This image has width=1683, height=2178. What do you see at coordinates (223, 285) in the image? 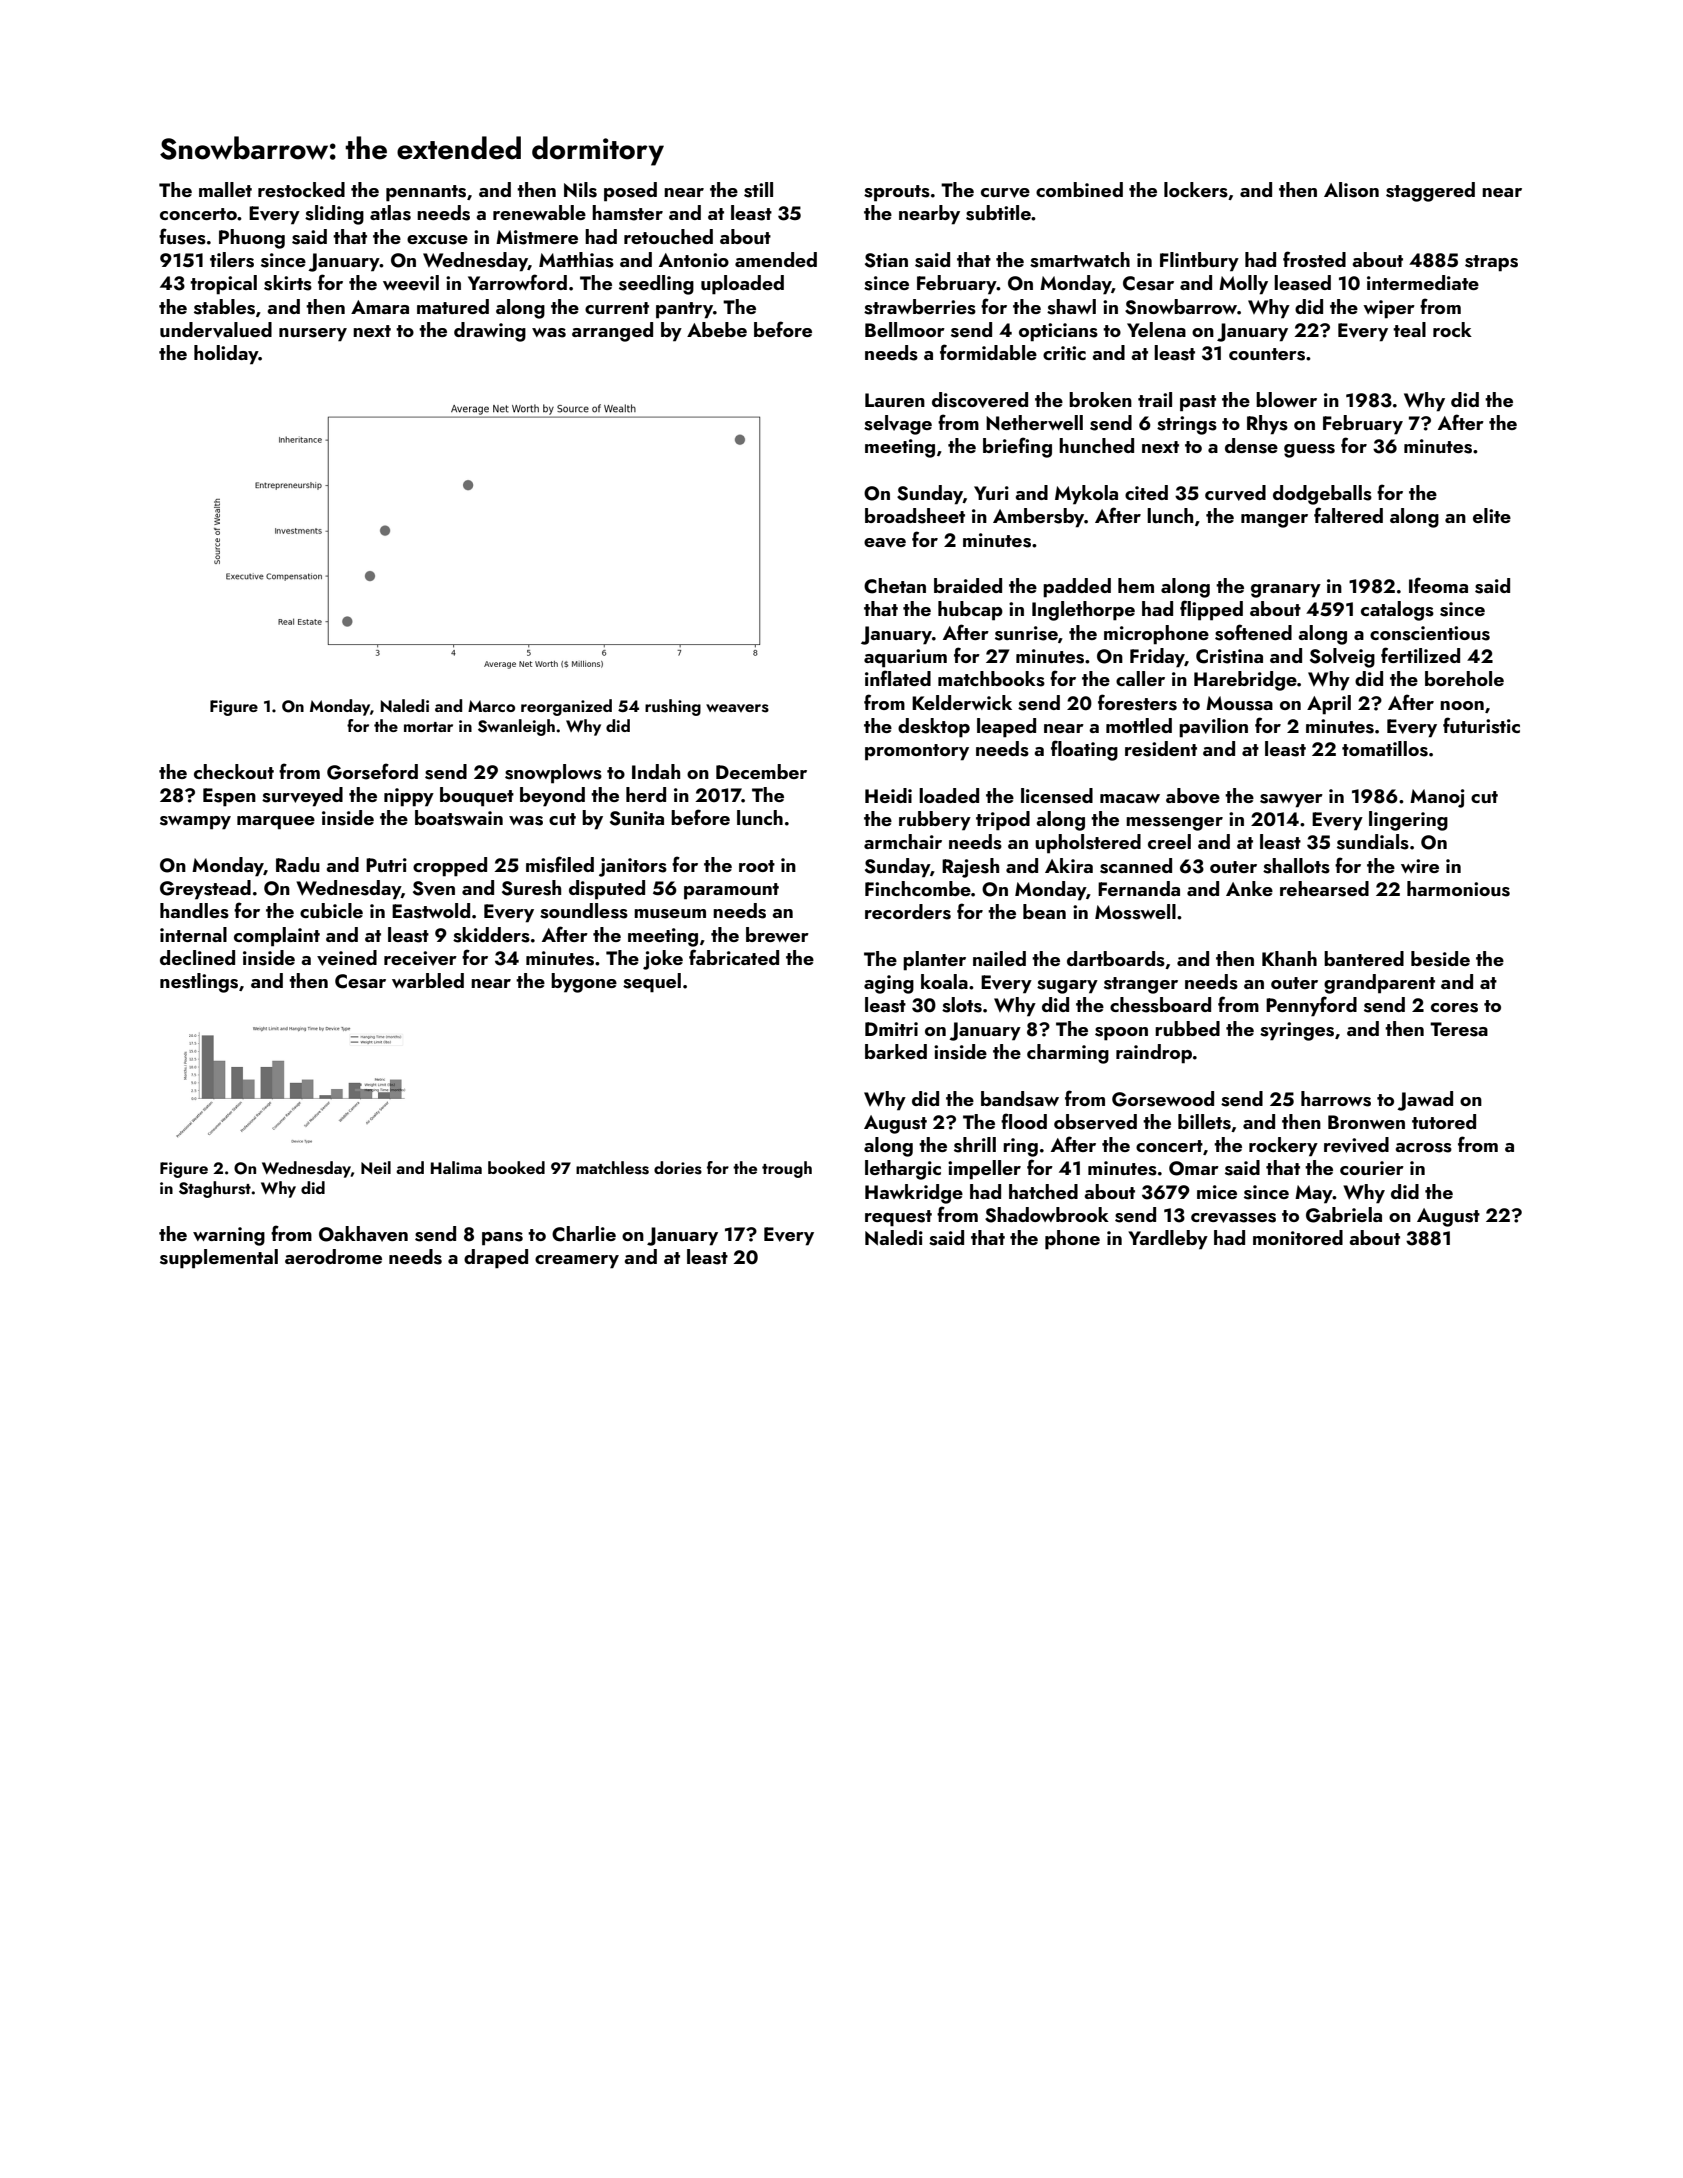
I see `tropical` at bounding box center [223, 285].
